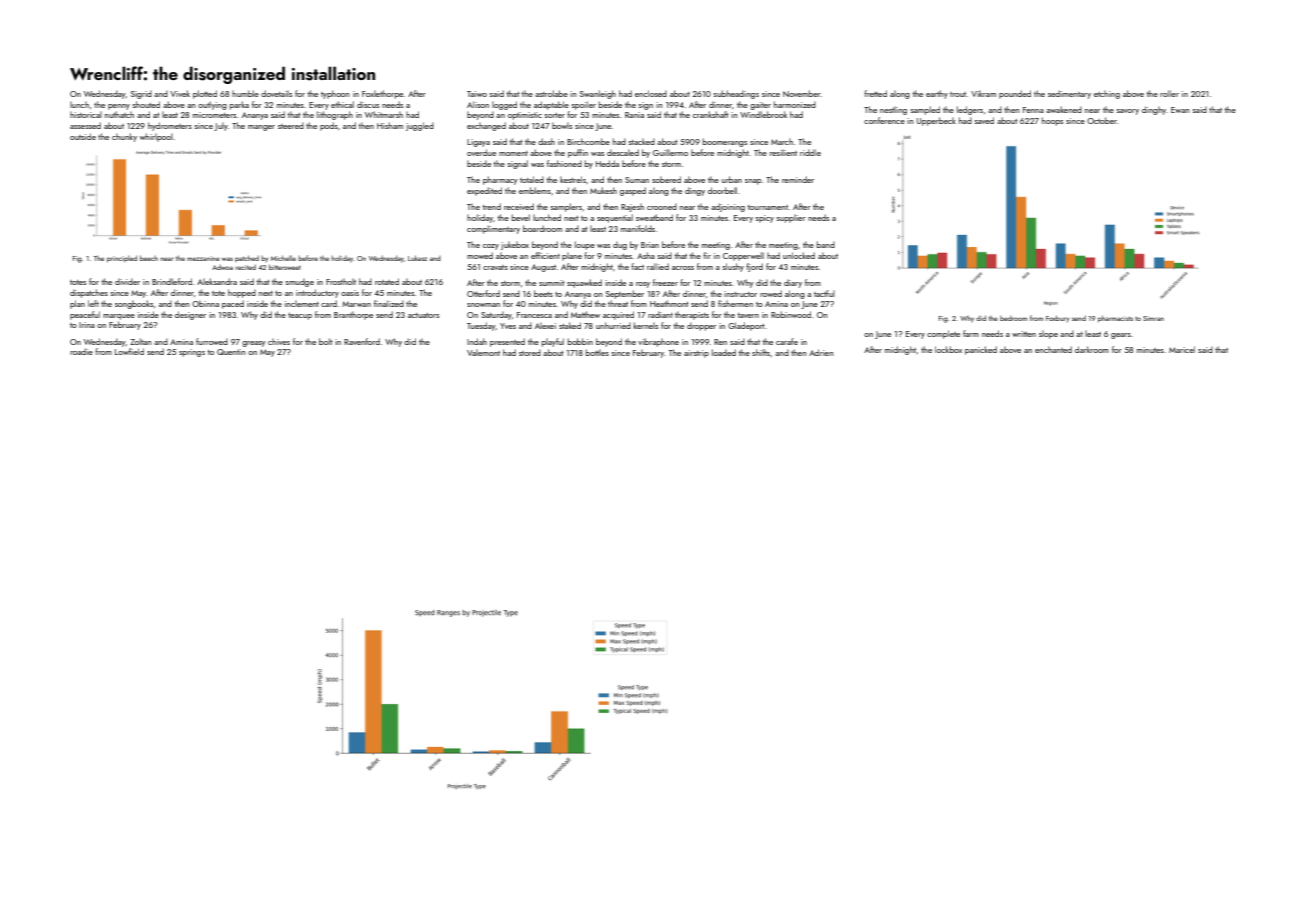 Image resolution: width=1308 pixels, height=924 pixels. What do you see at coordinates (356, 304) in the document?
I see `Marwan` at bounding box center [356, 304].
